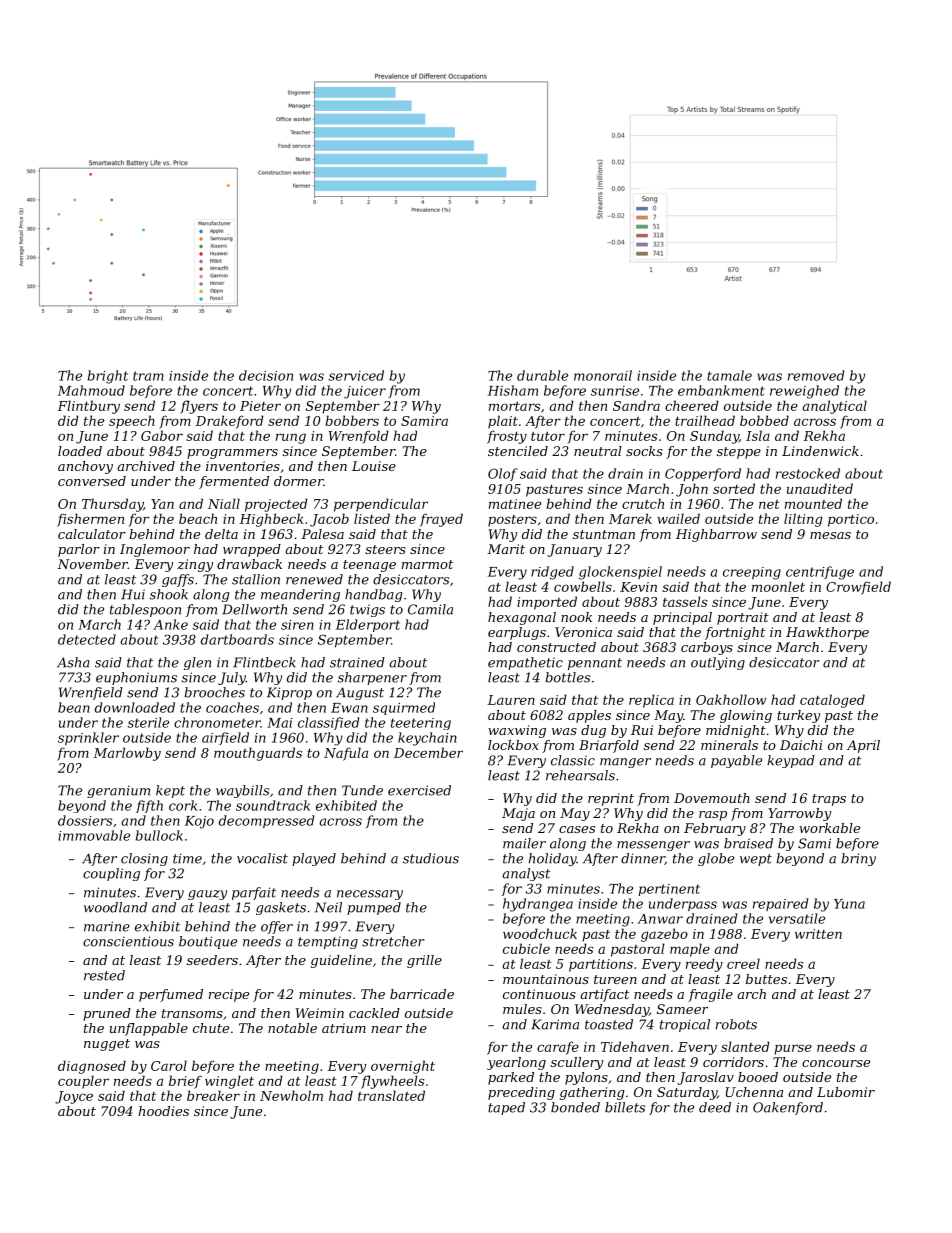  I want to click on studious, so click(431, 858).
